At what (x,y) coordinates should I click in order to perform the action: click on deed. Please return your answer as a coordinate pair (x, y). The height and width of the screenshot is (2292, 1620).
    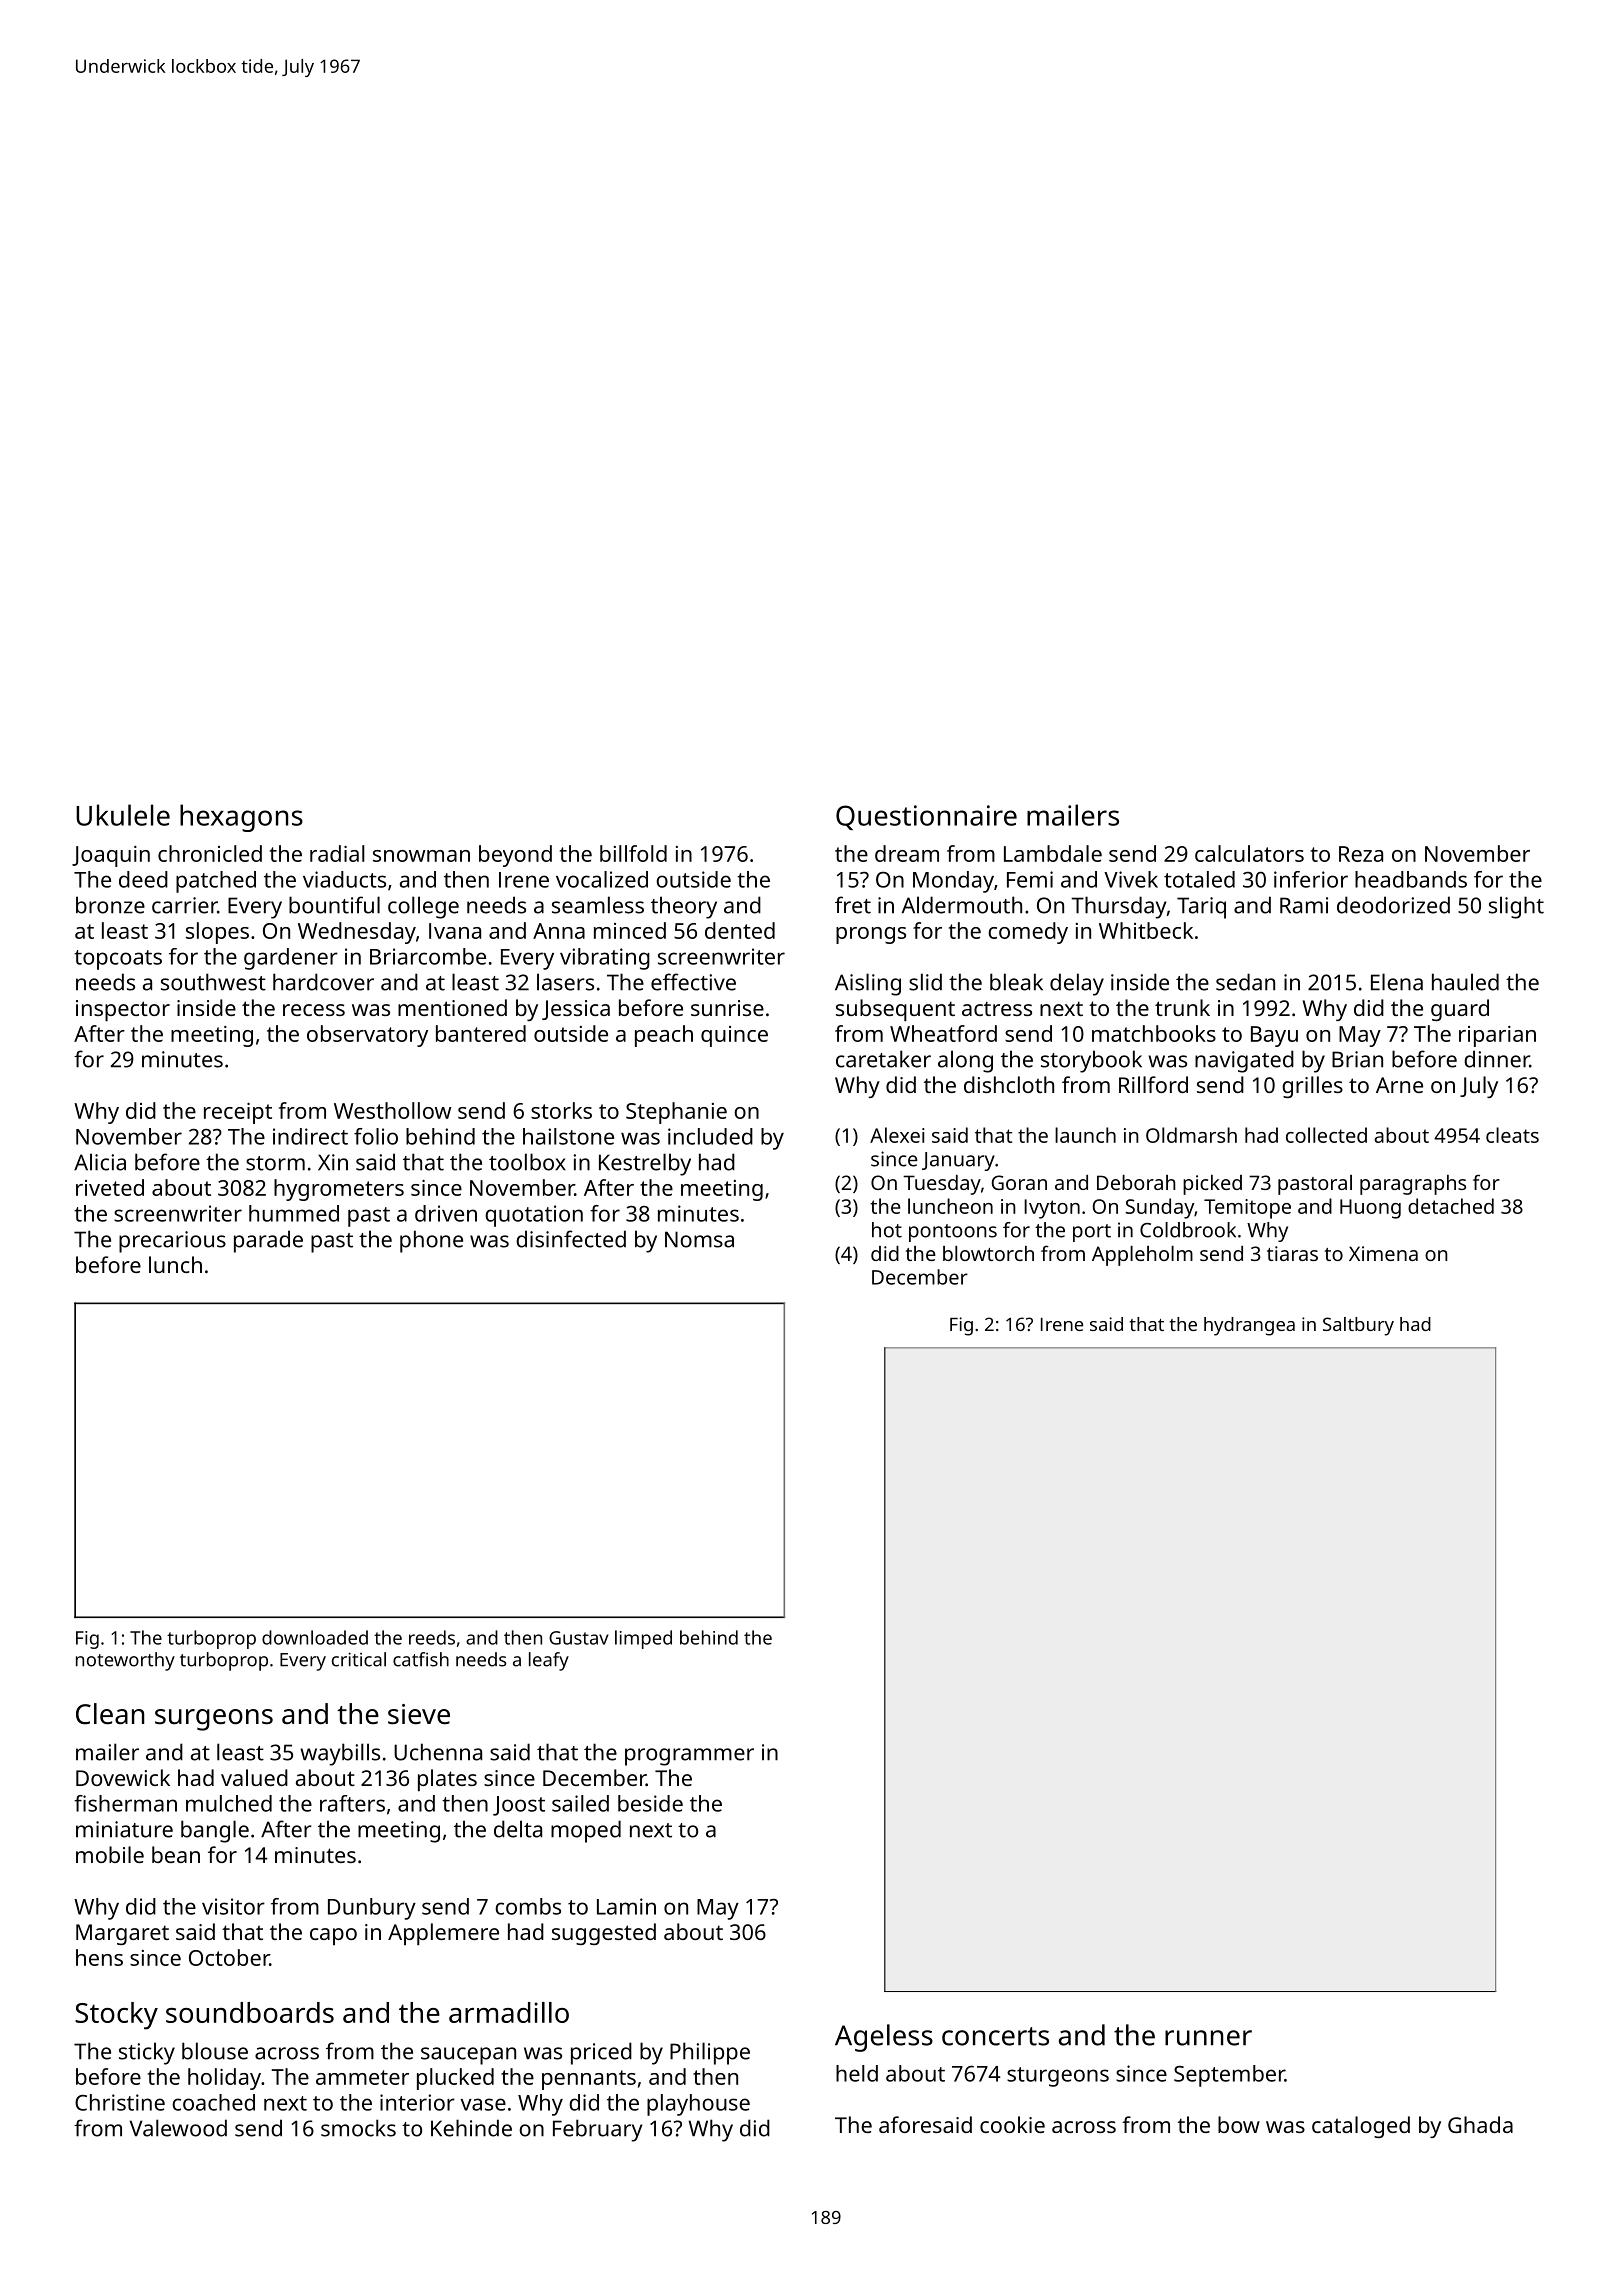
    Looking at the image, I should click on (143, 879).
